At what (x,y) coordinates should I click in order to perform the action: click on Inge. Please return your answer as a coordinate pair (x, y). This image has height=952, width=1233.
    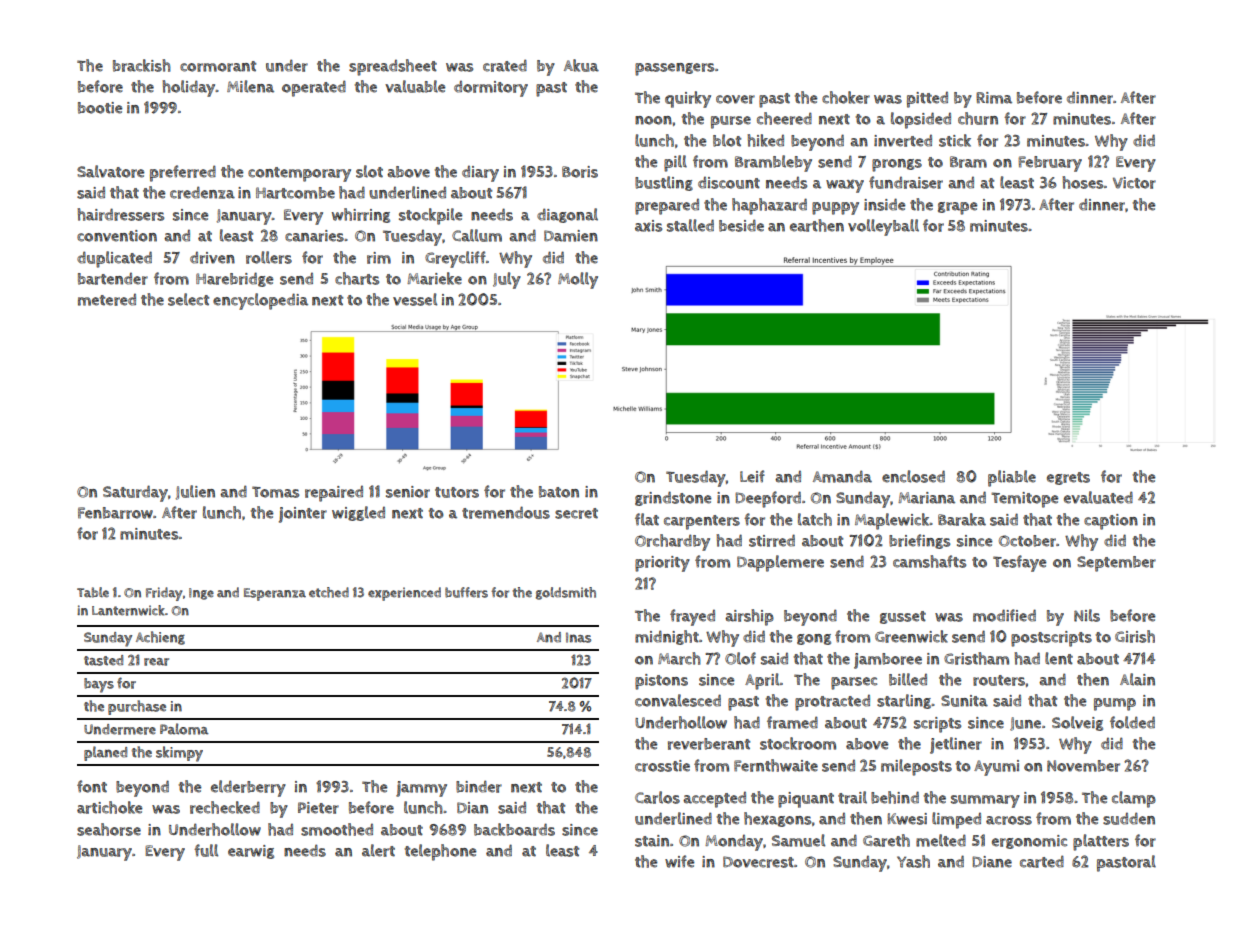
    Looking at the image, I should click on (201, 594).
